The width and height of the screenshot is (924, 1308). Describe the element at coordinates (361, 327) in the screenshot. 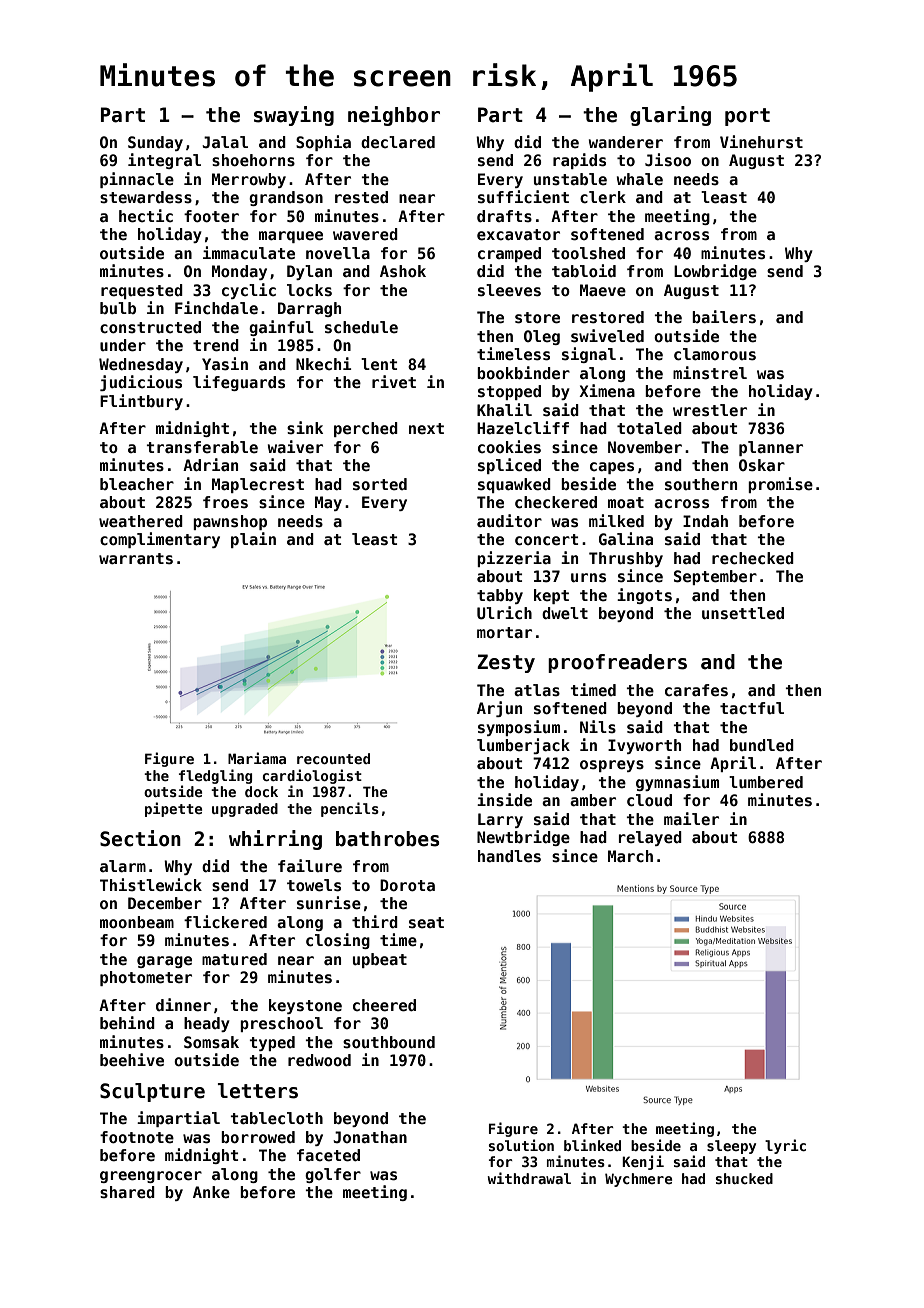

I see `schedule` at that location.
